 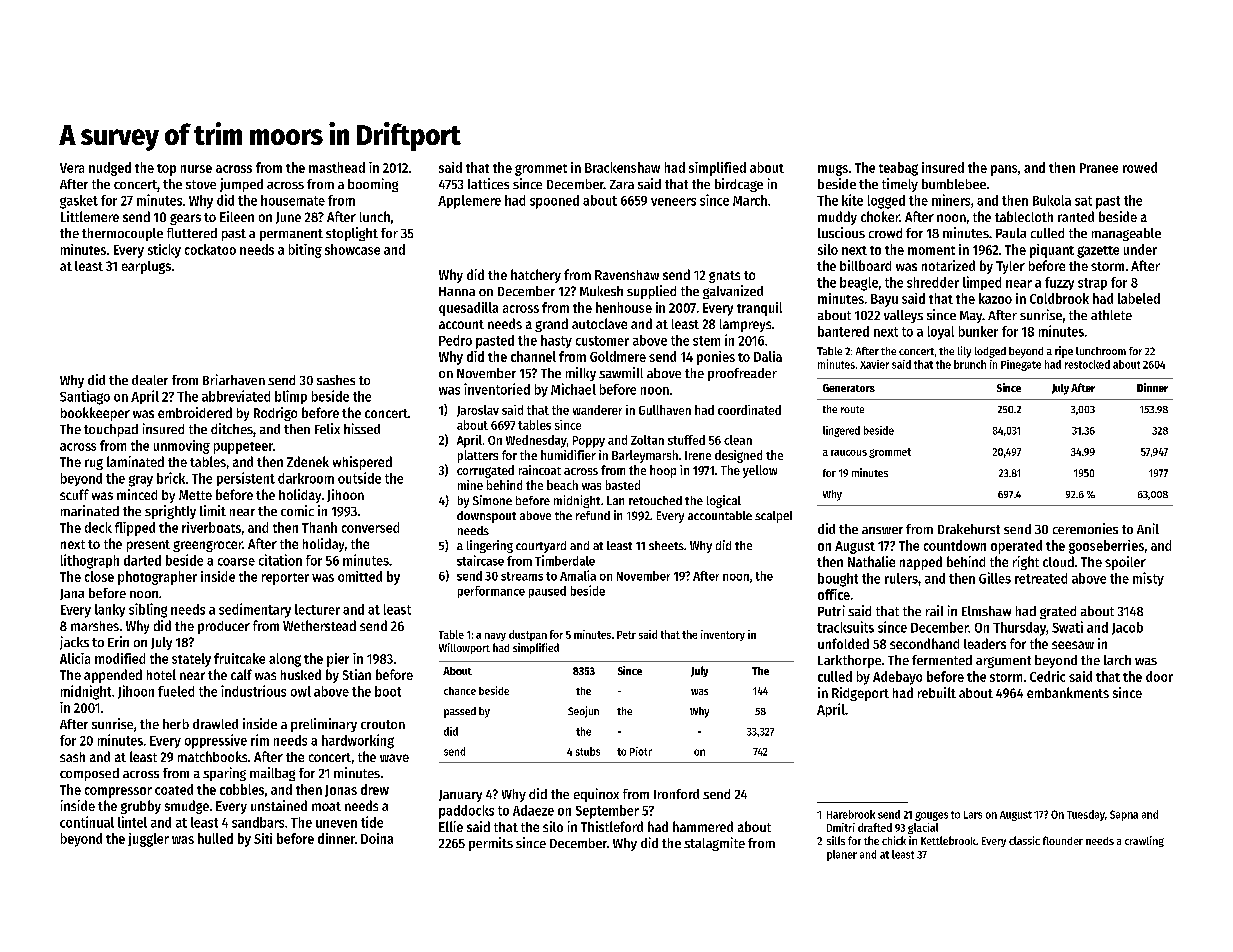 What do you see at coordinates (150, 380) in the screenshot?
I see `dealer` at bounding box center [150, 380].
